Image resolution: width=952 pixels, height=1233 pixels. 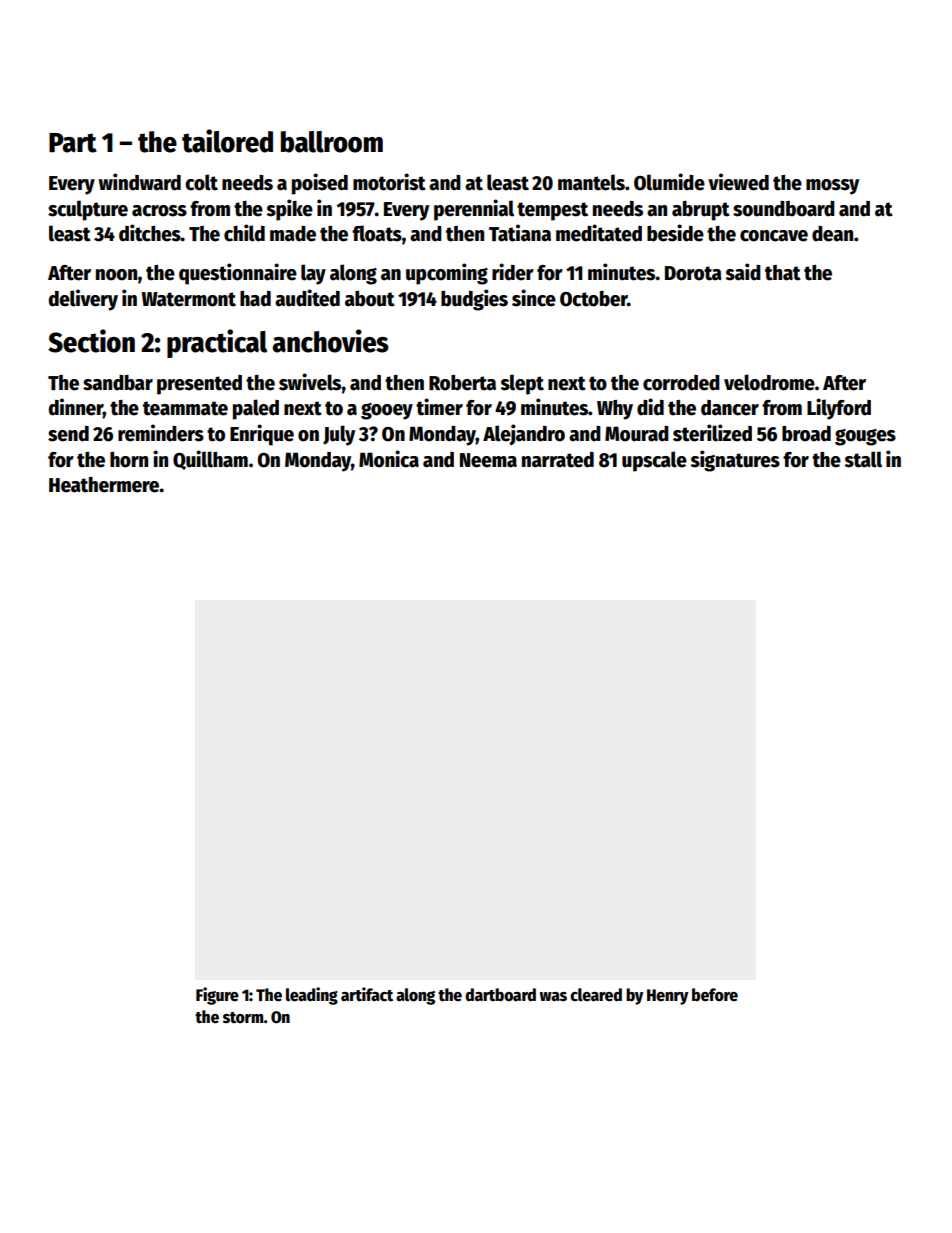 What do you see at coordinates (243, 1018) in the screenshot?
I see `storm` at bounding box center [243, 1018].
